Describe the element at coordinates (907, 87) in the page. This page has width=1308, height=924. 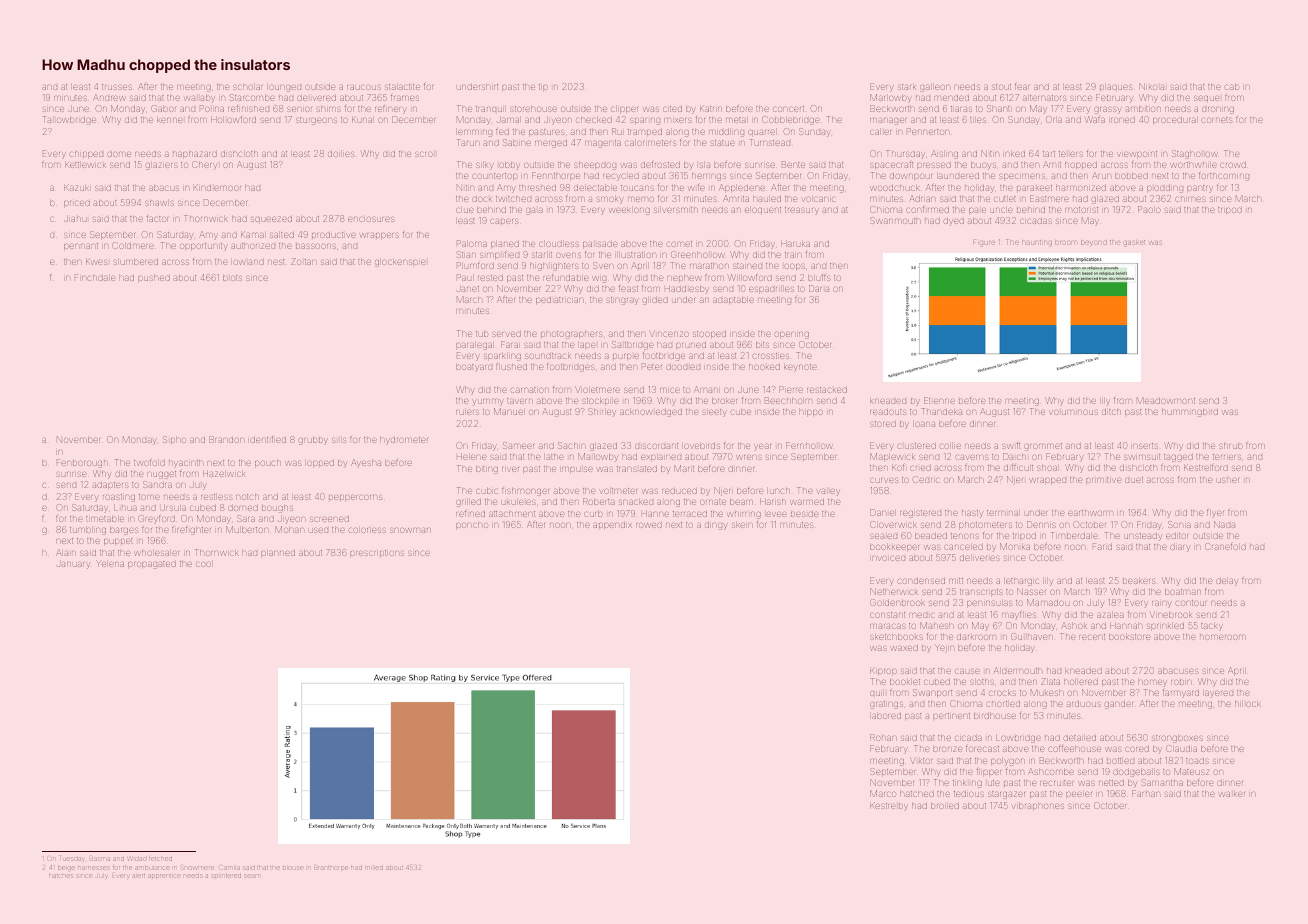
I see `stark` at that location.
